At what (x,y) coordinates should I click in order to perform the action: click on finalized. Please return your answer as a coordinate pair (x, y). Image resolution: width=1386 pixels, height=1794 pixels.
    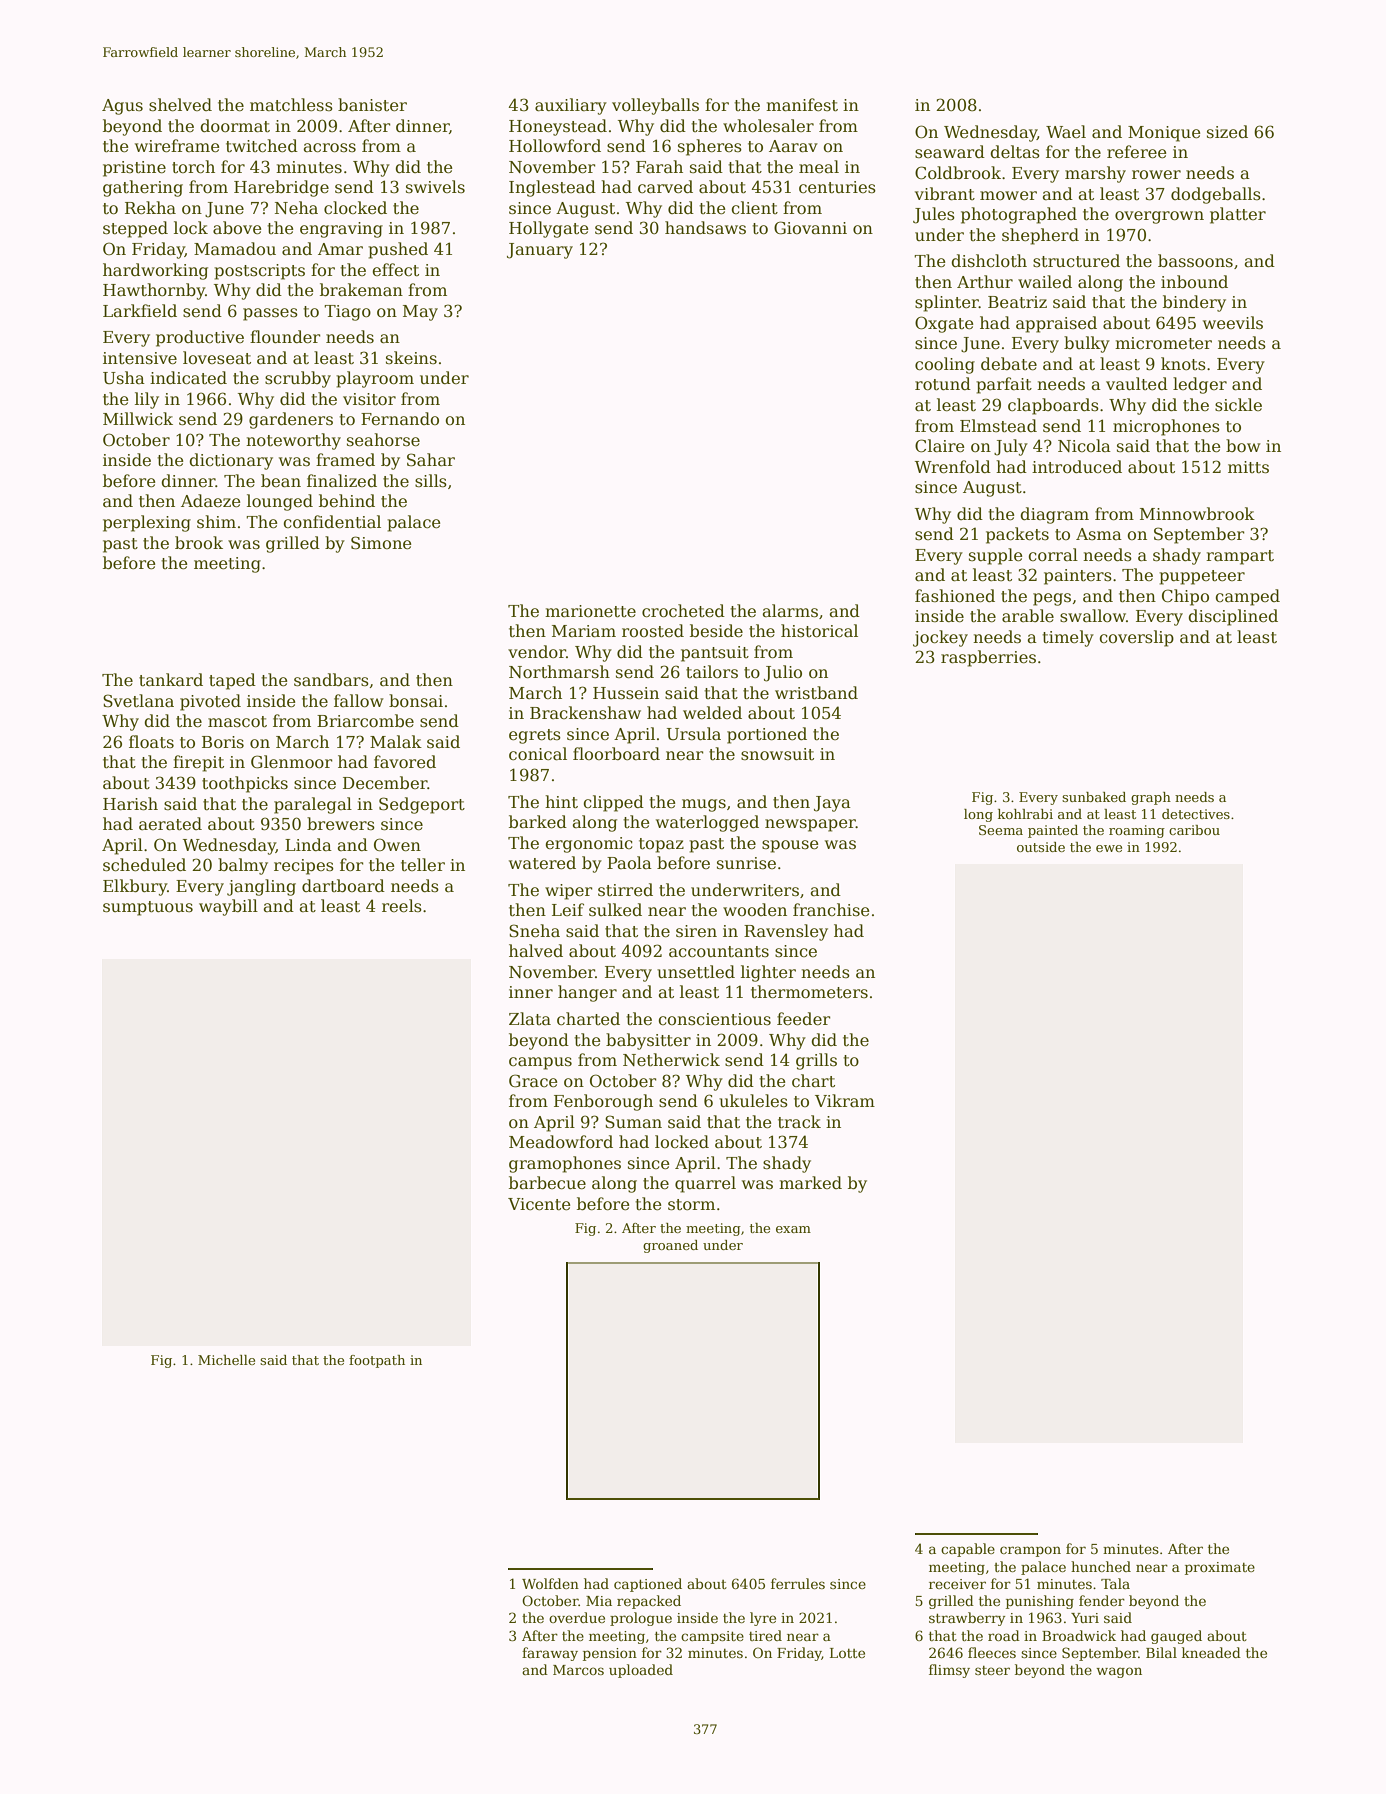
    Looking at the image, I should click on (342, 480).
